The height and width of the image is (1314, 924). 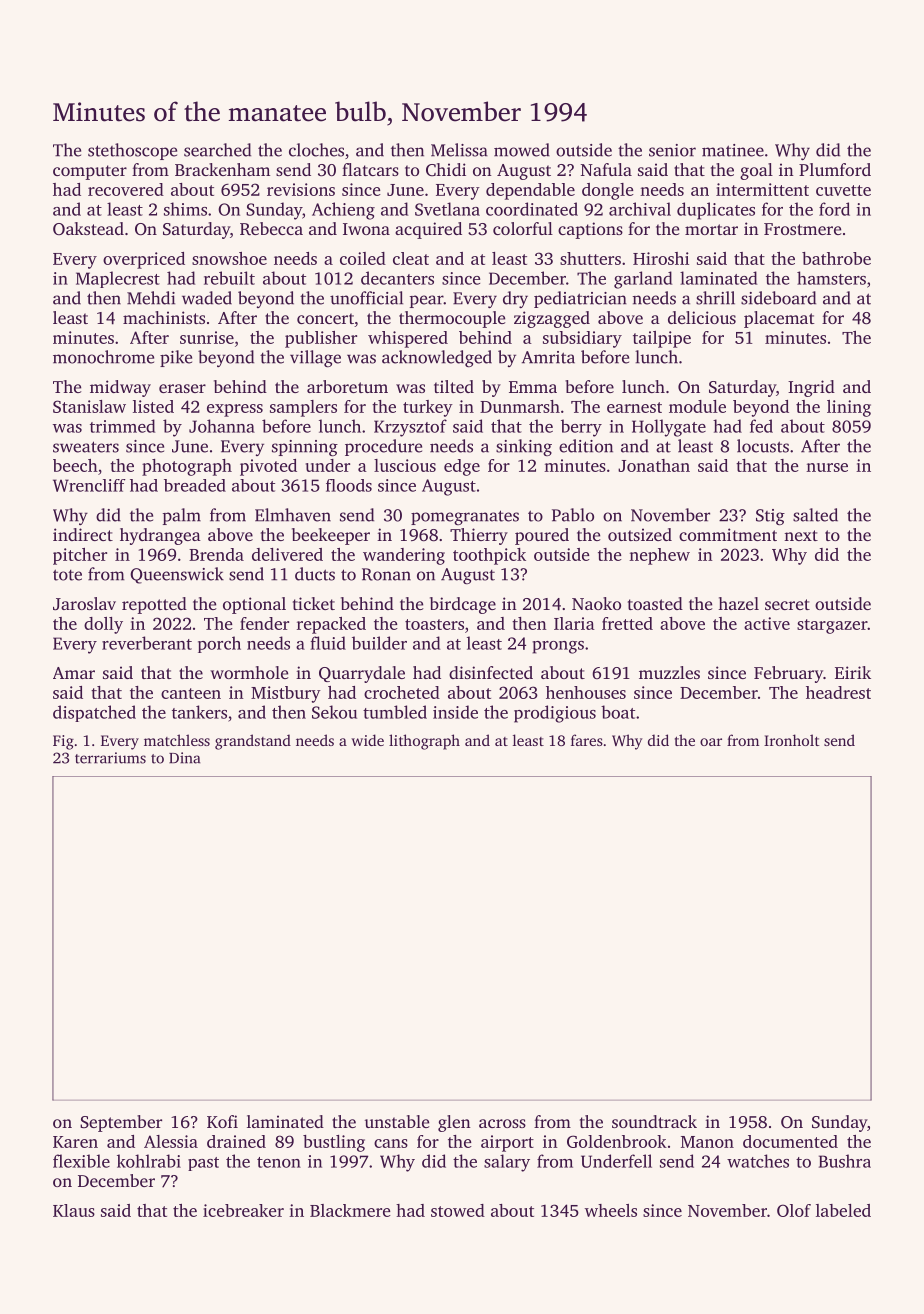 What do you see at coordinates (792, 740) in the image?
I see `Ironholt` at bounding box center [792, 740].
